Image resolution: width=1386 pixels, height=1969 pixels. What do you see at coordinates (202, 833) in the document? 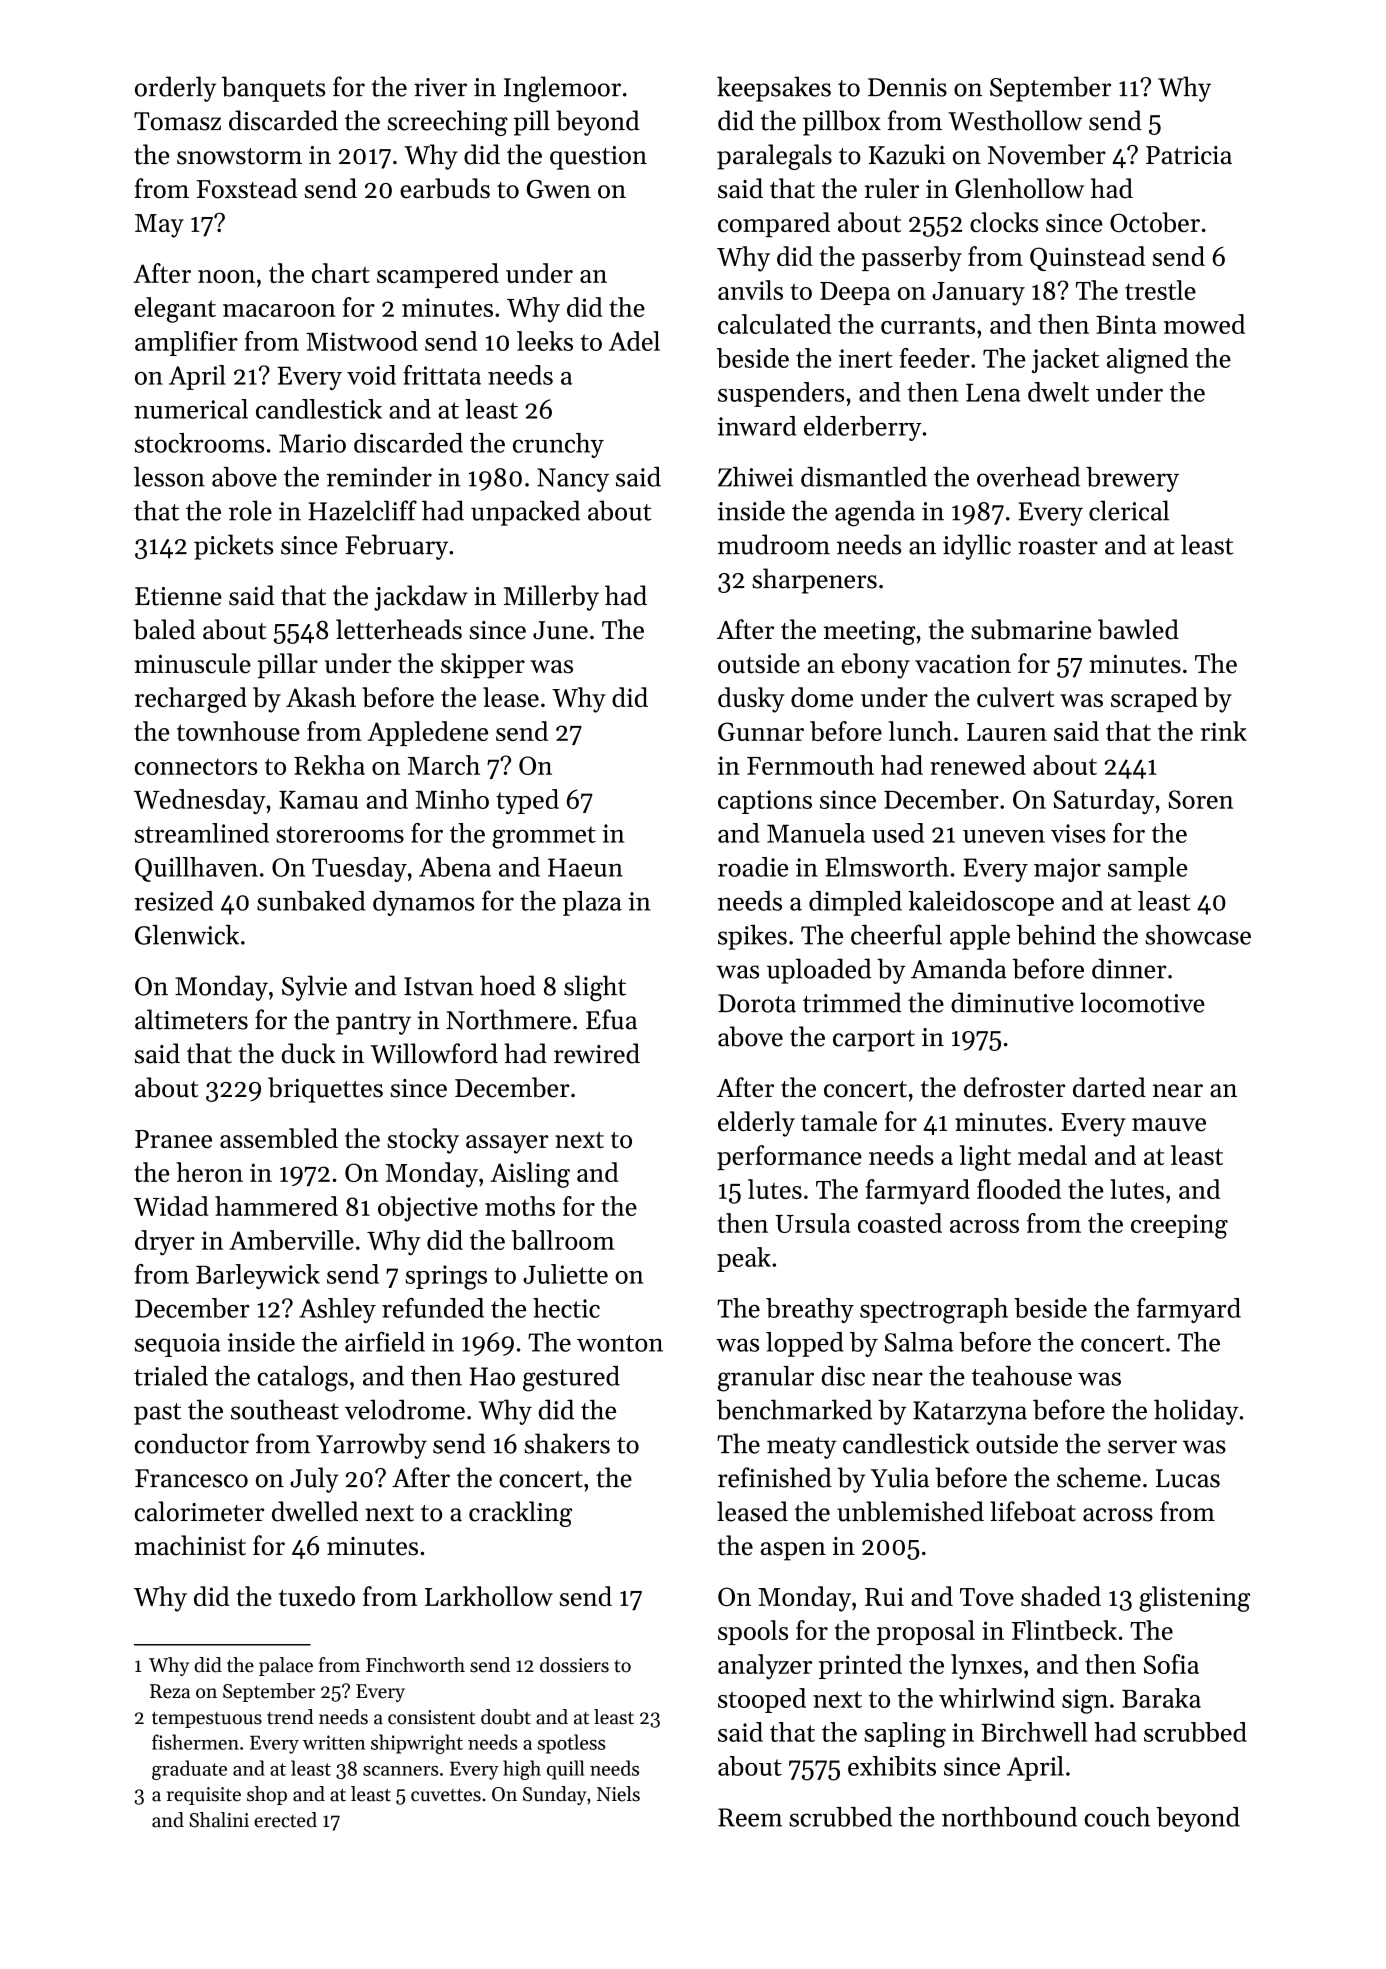
I see `streamlined` at bounding box center [202, 833].
